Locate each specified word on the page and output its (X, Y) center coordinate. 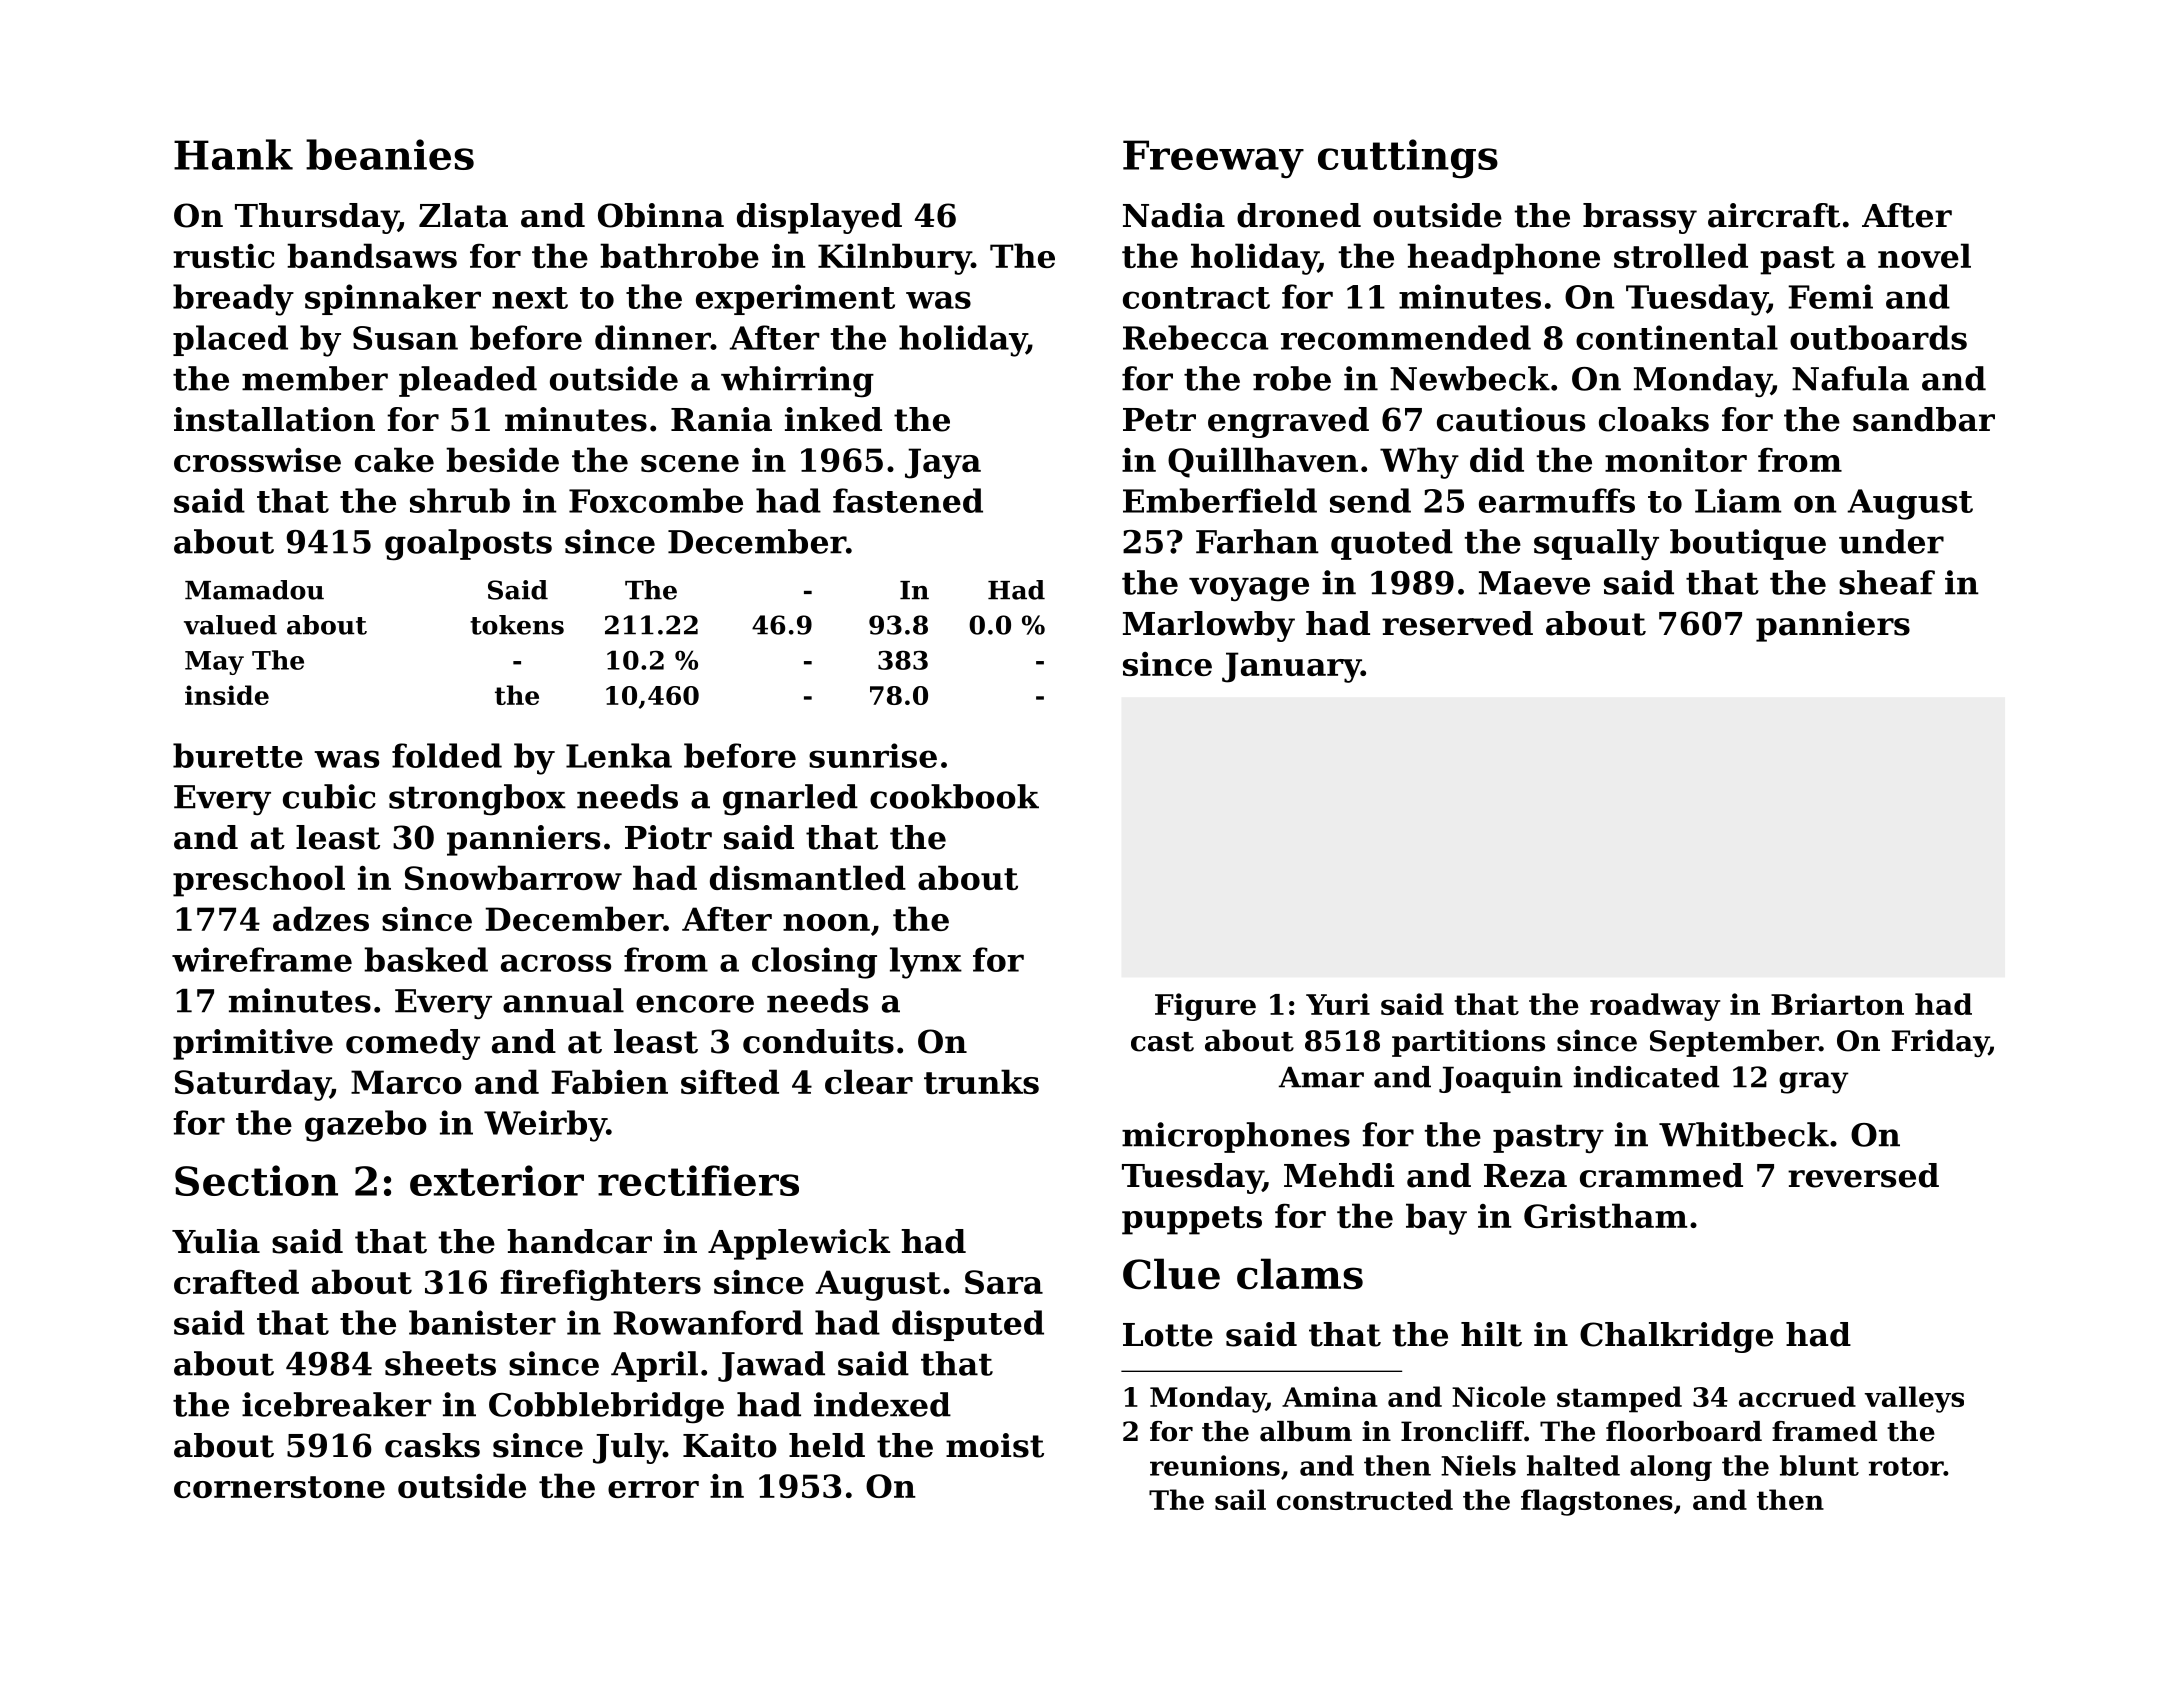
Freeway (1213, 159)
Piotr (668, 837)
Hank (233, 154)
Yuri (1338, 1004)
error (653, 1489)
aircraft (1774, 215)
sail (1240, 1499)
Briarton (1837, 1004)
